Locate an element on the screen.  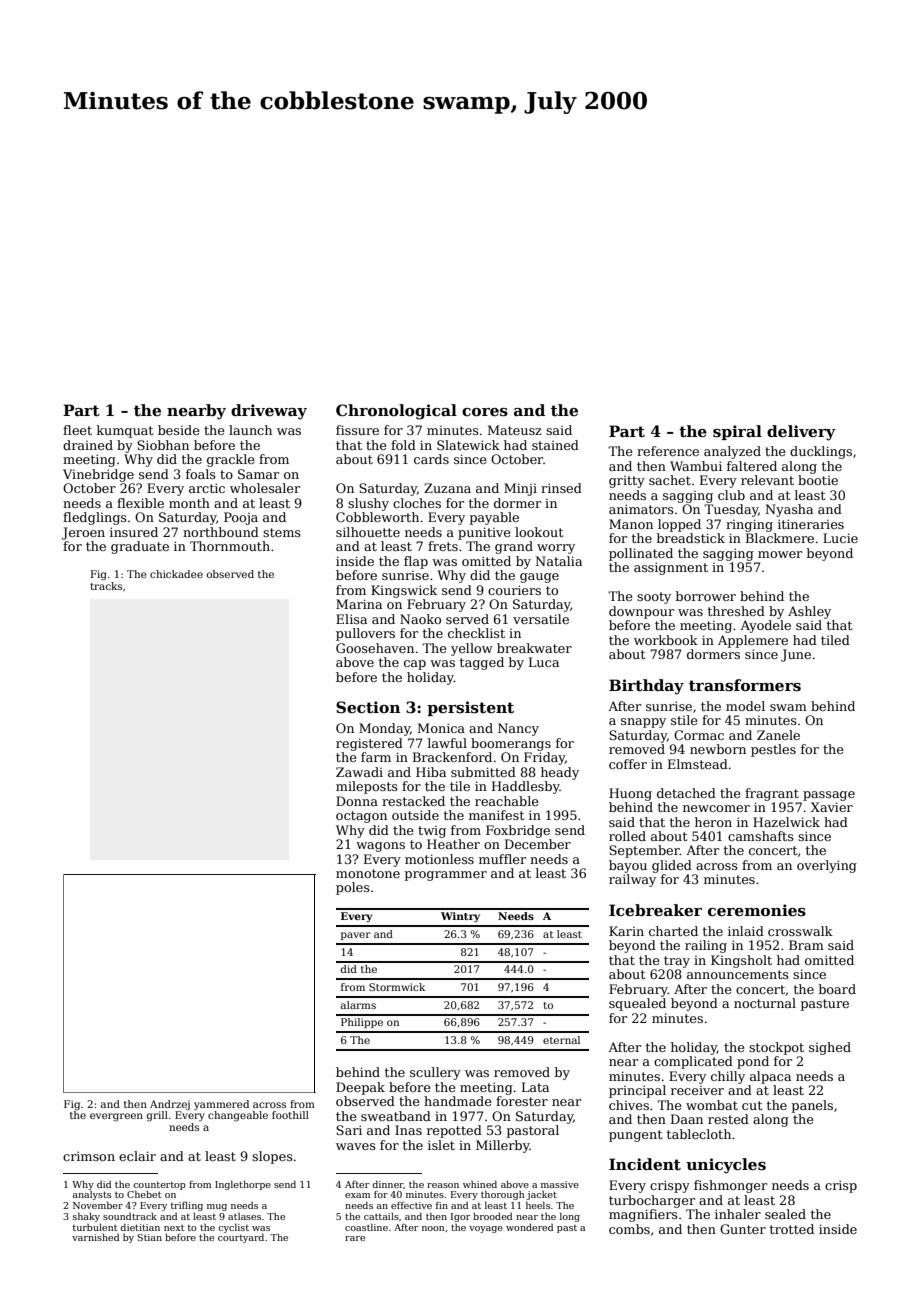
crosswalk is located at coordinates (800, 931).
